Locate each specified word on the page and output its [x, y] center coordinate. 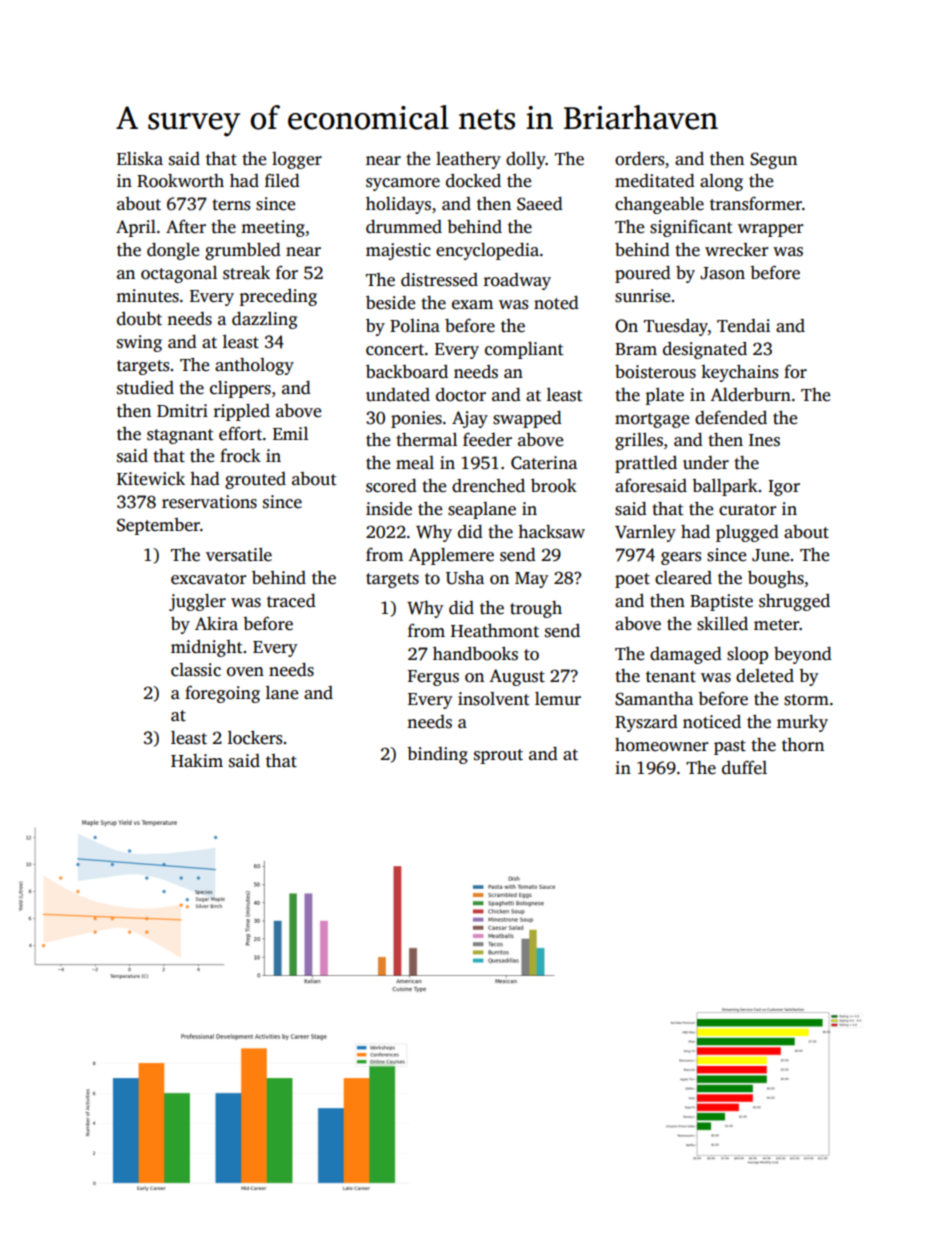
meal [415, 463]
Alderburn [750, 394]
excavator [208, 579]
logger [297, 160]
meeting [273, 228]
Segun [773, 160]
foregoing [222, 694]
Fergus [433, 678]
